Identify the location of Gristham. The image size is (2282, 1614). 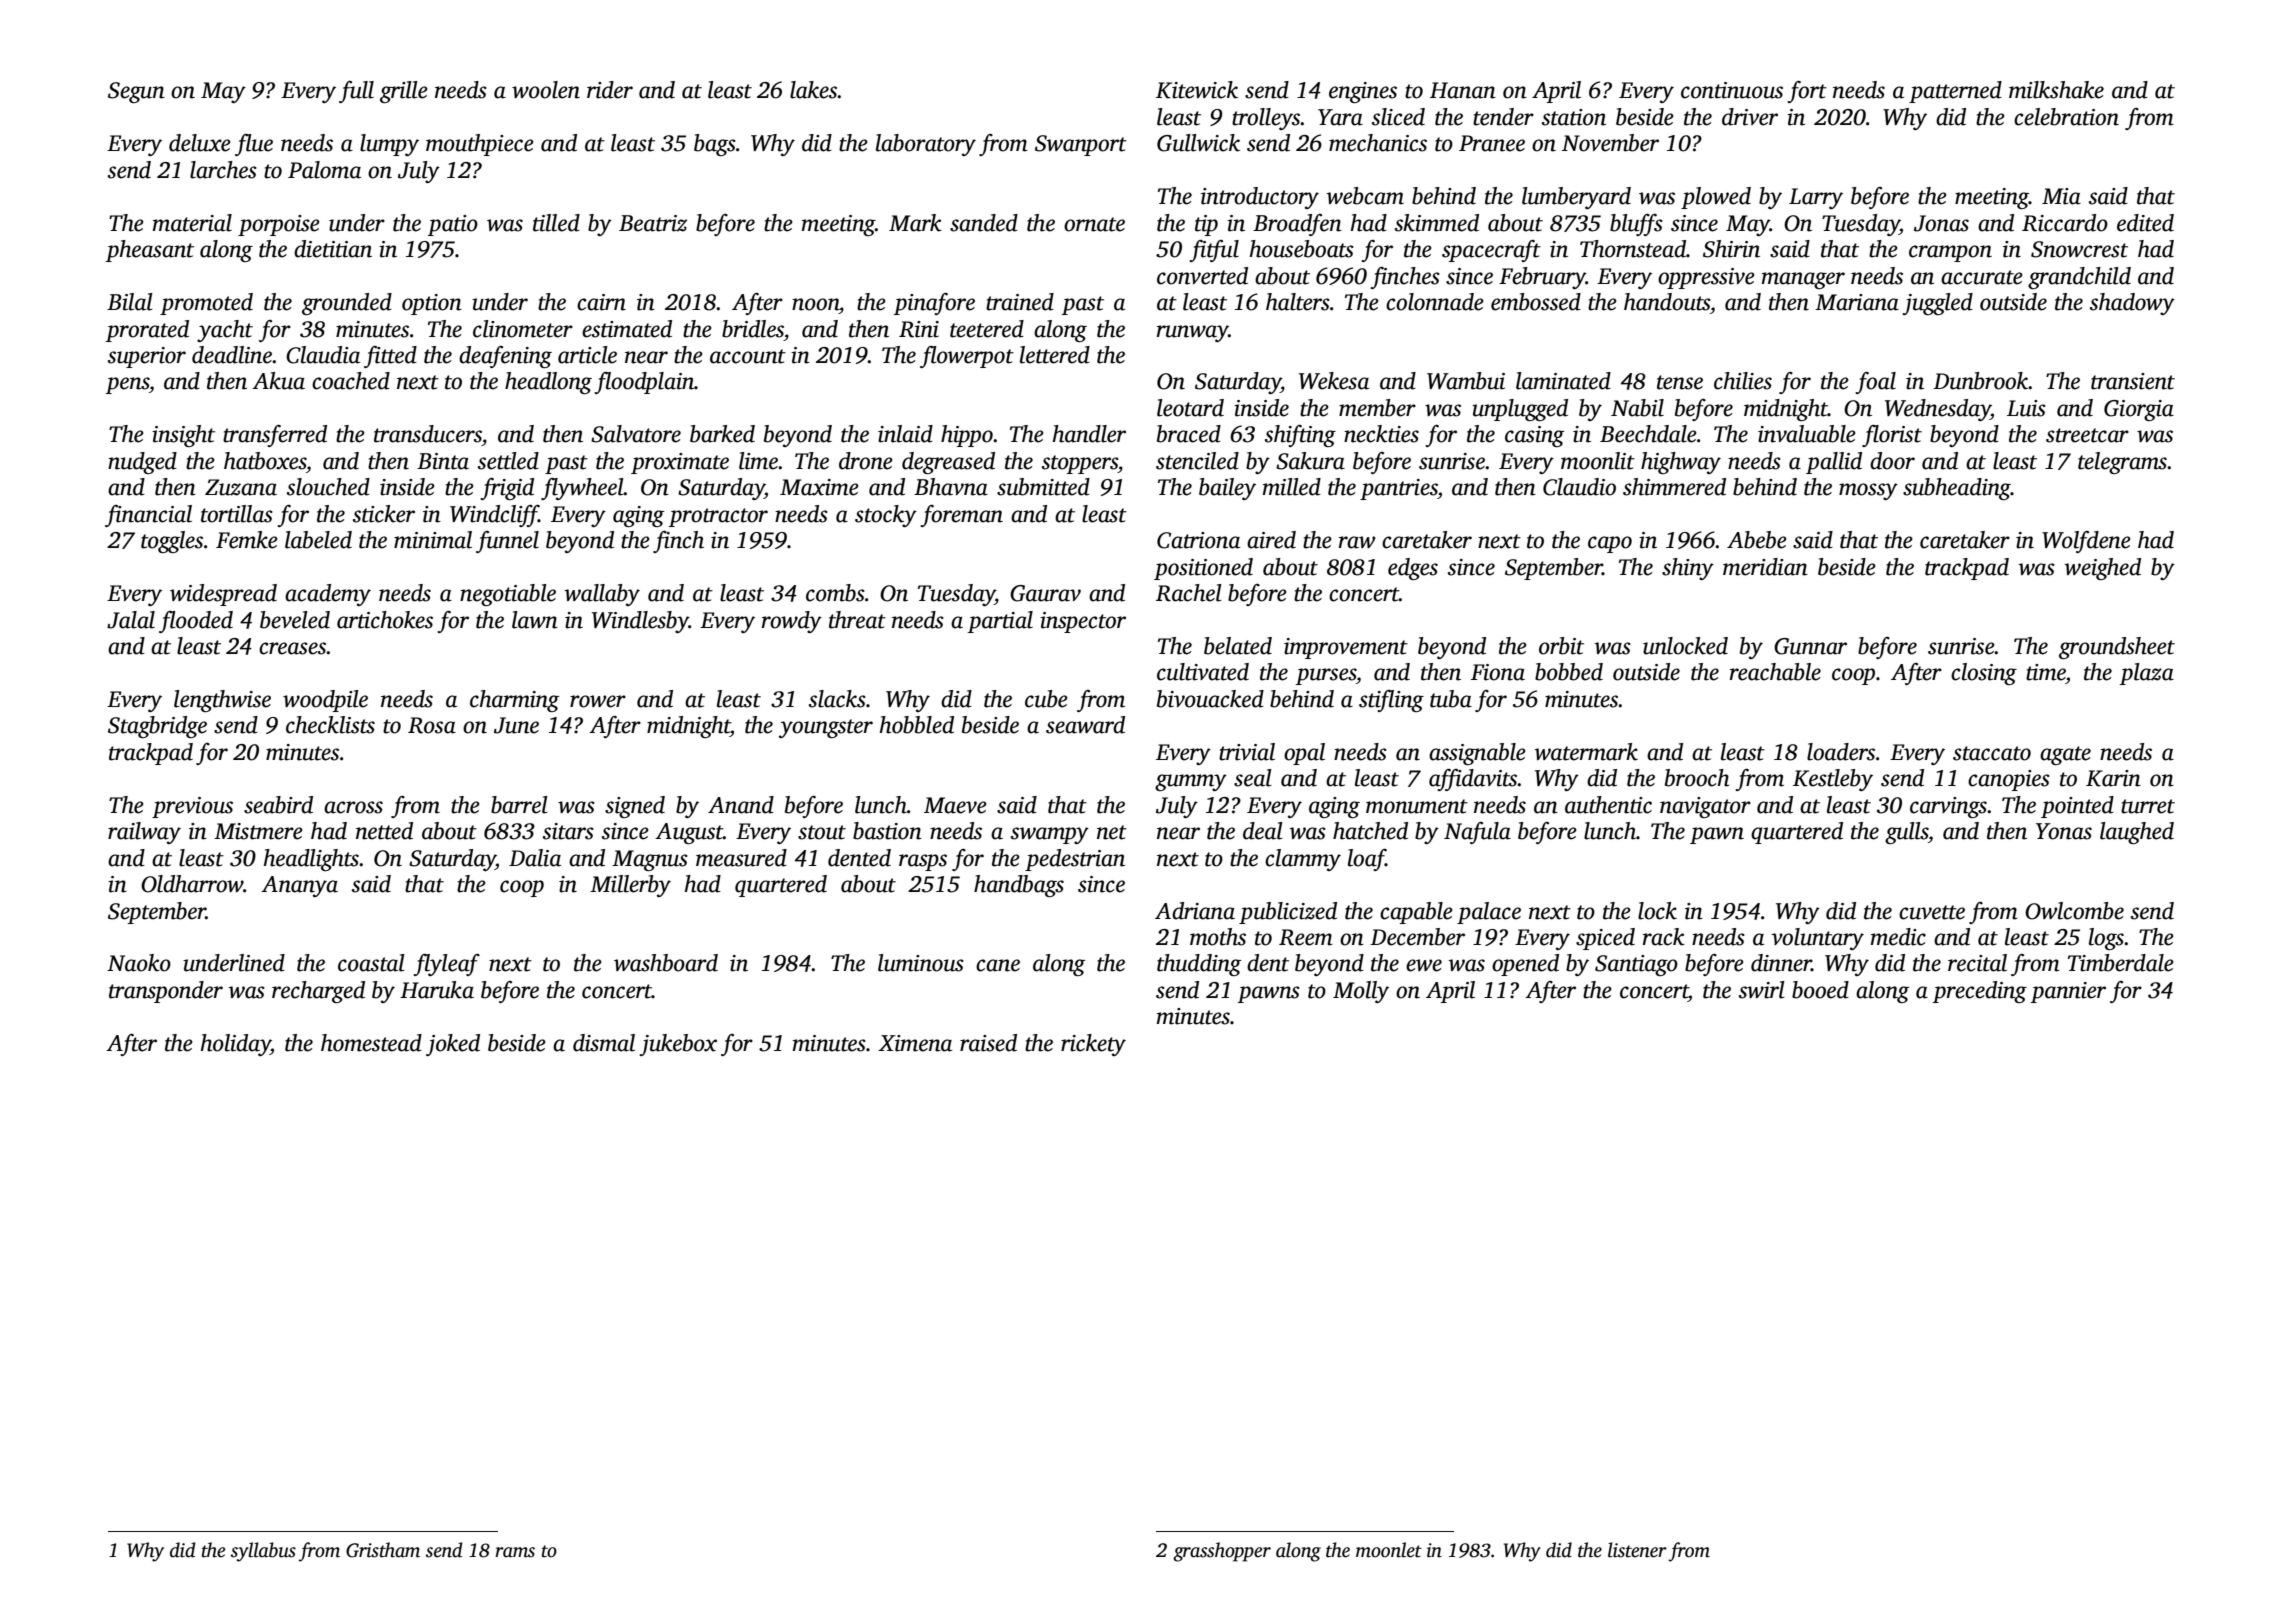
(383, 1550).
